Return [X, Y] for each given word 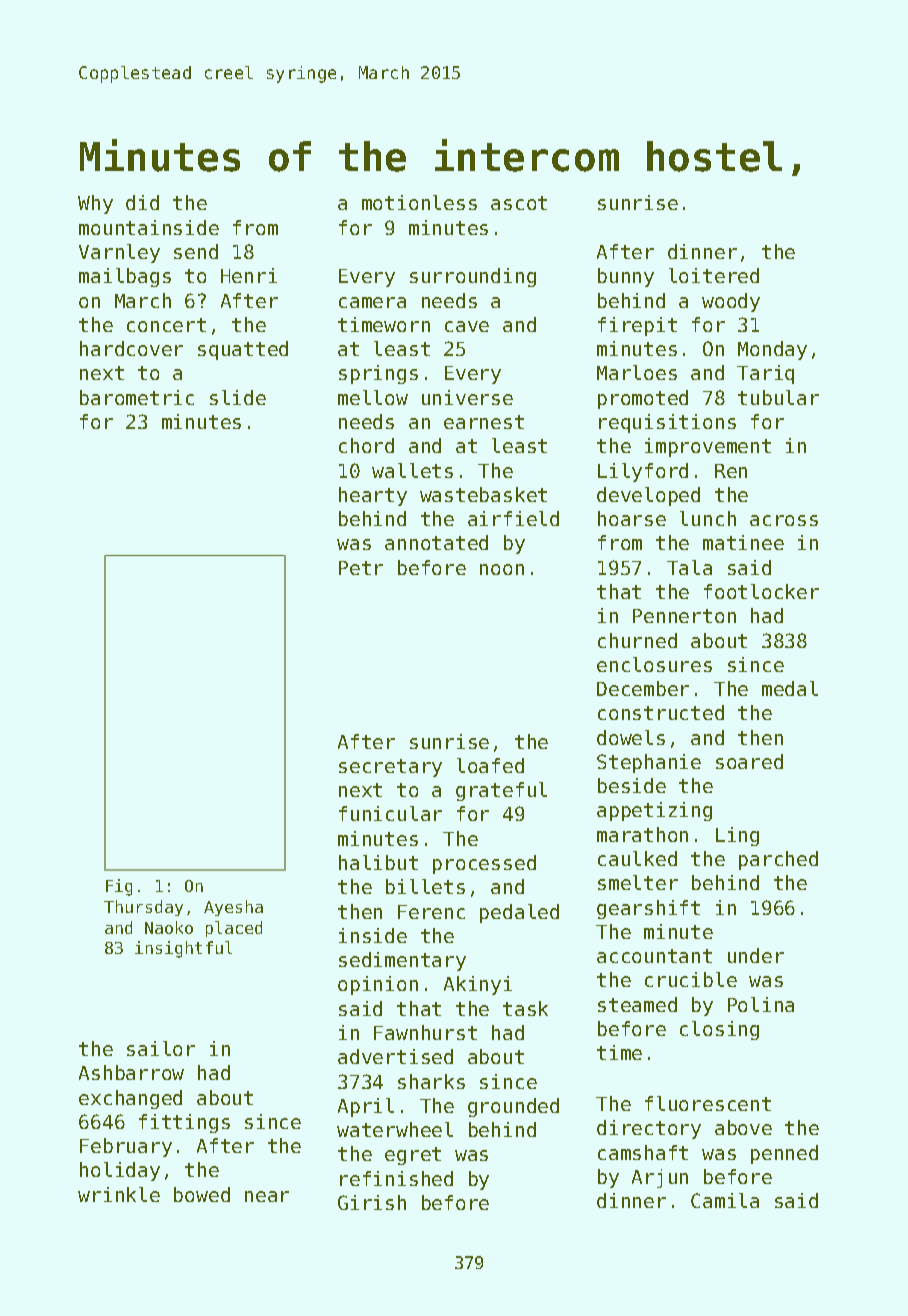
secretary [390, 768]
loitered [714, 275]
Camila [725, 1200]
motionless [419, 202]
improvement [708, 447]
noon [502, 569]
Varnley [119, 253]
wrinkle [119, 1194]
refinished [396, 1178]
